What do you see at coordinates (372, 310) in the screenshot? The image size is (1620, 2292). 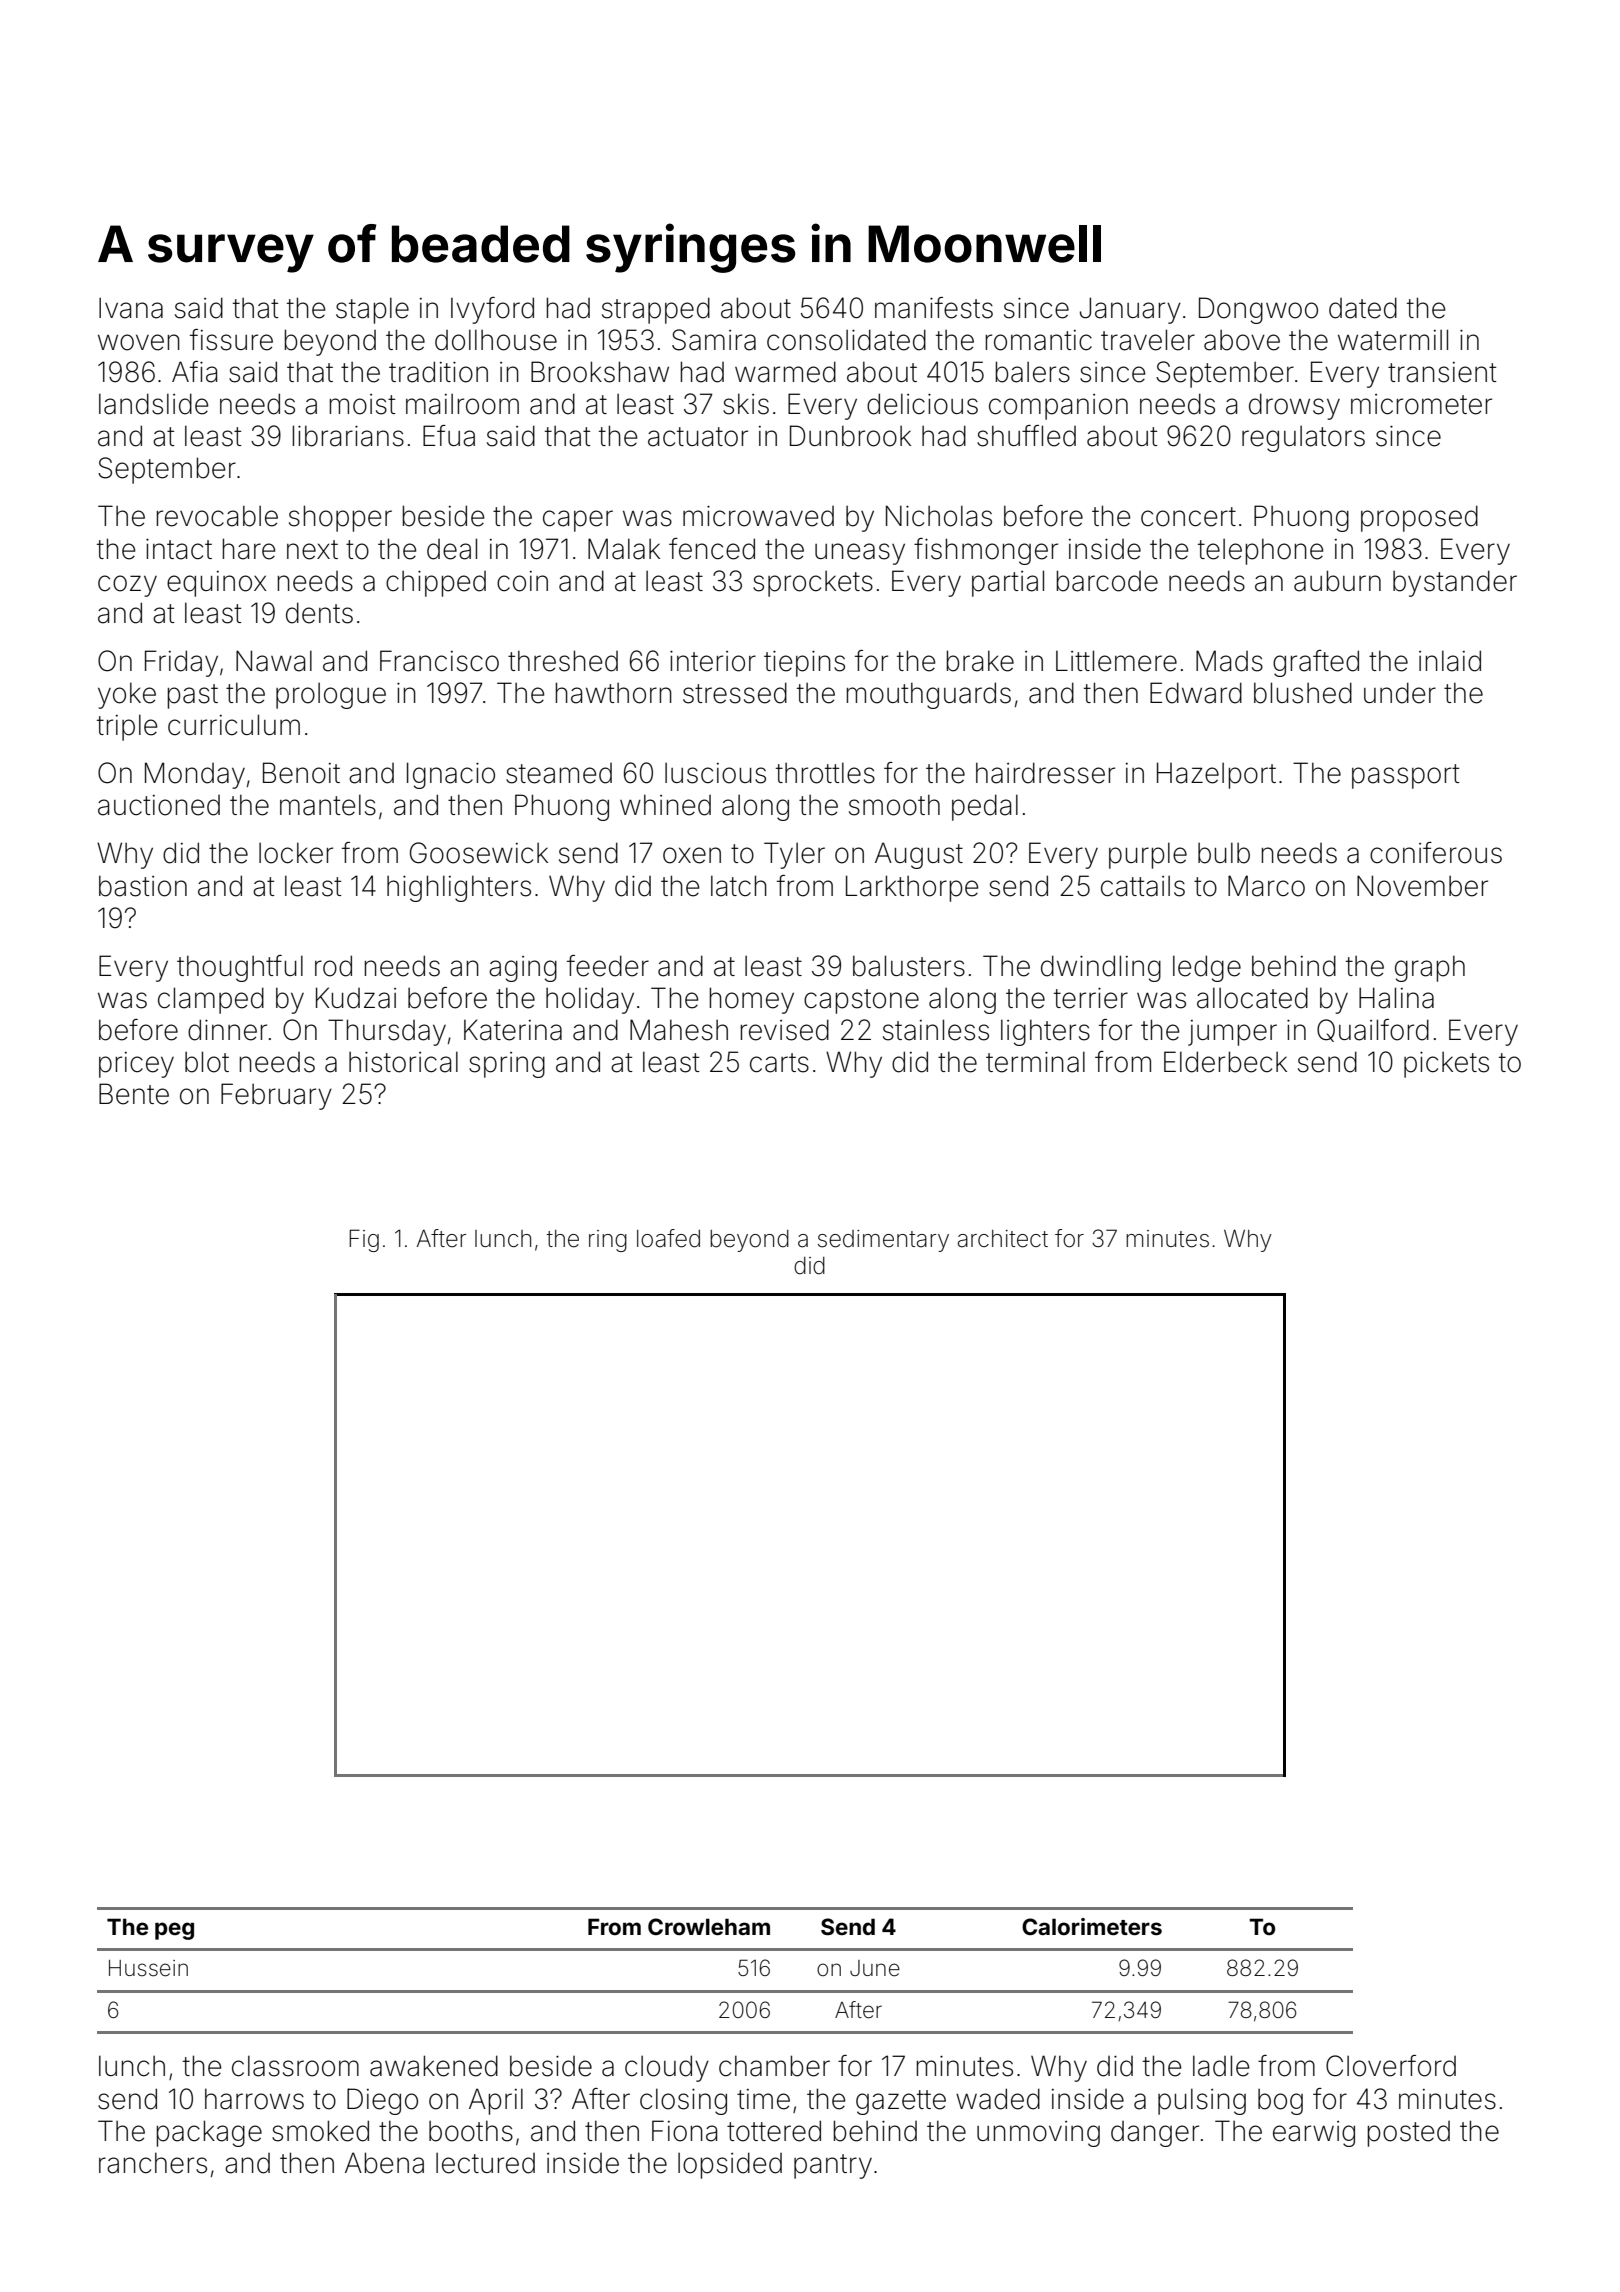 I see `staple` at bounding box center [372, 310].
